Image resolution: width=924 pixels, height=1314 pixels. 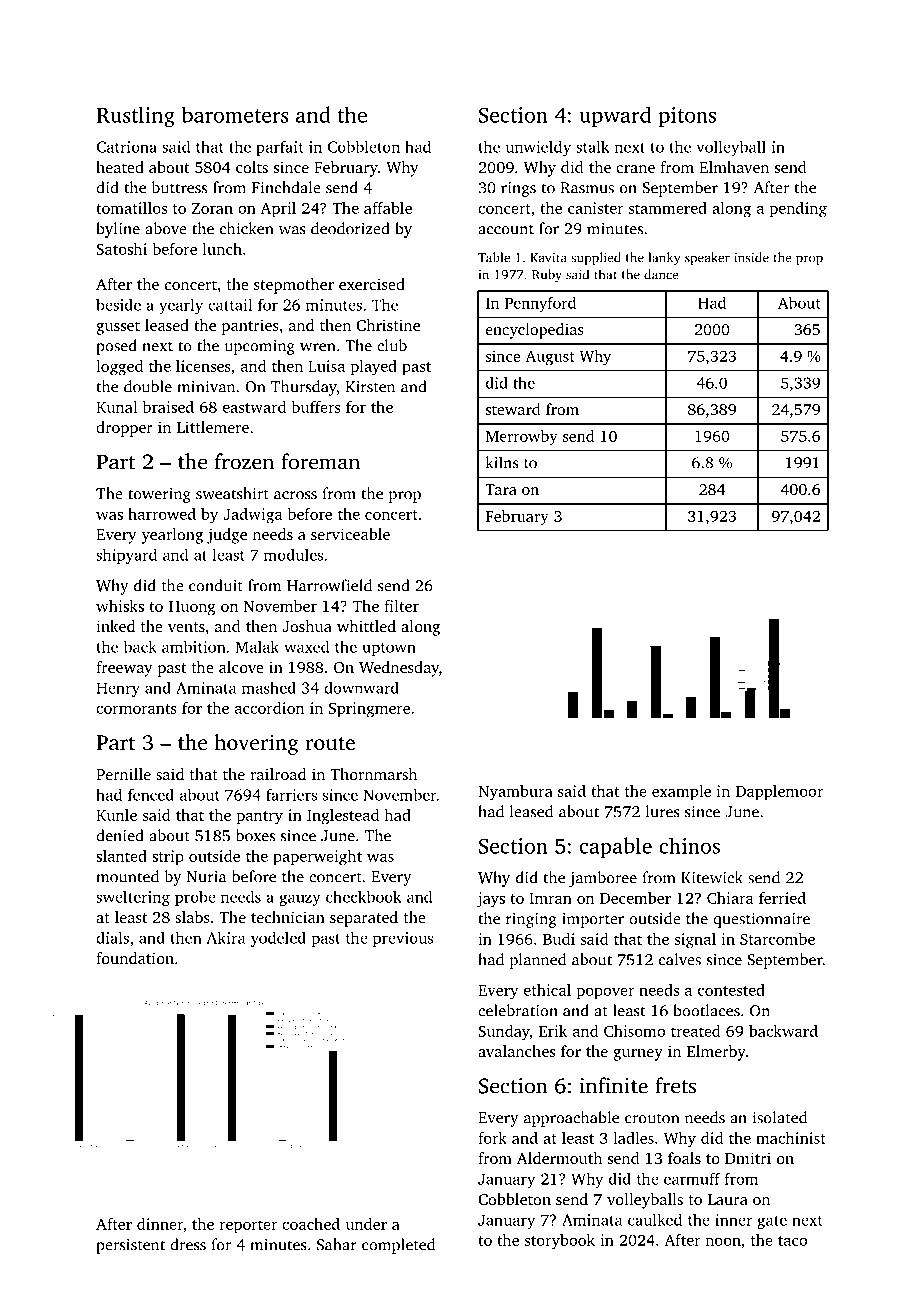 What do you see at coordinates (501, 462) in the page?
I see `kilns` at bounding box center [501, 462].
